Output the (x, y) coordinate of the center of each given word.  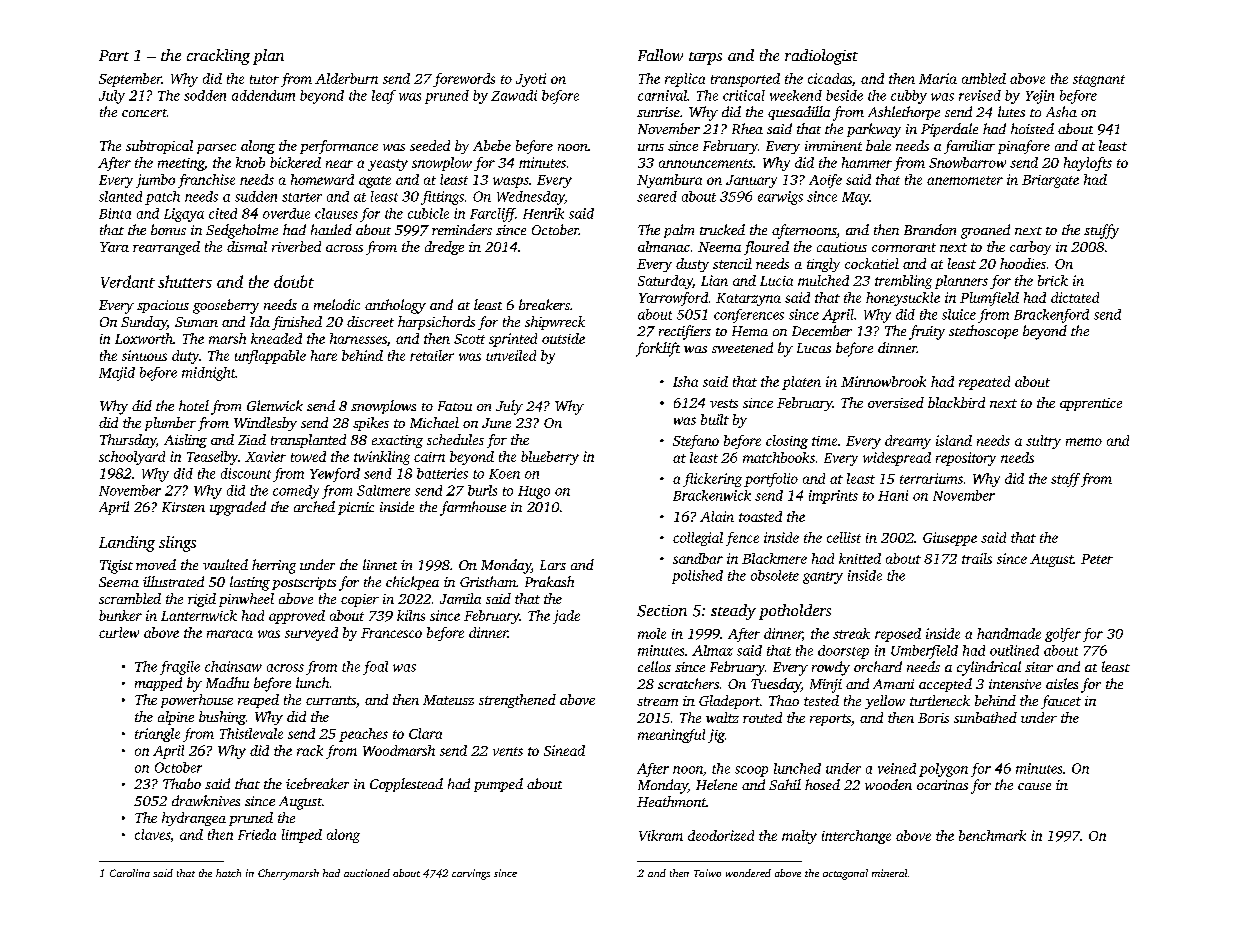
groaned (985, 231)
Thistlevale (251, 733)
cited (223, 213)
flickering (712, 480)
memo (1084, 442)
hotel (194, 405)
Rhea (747, 128)
